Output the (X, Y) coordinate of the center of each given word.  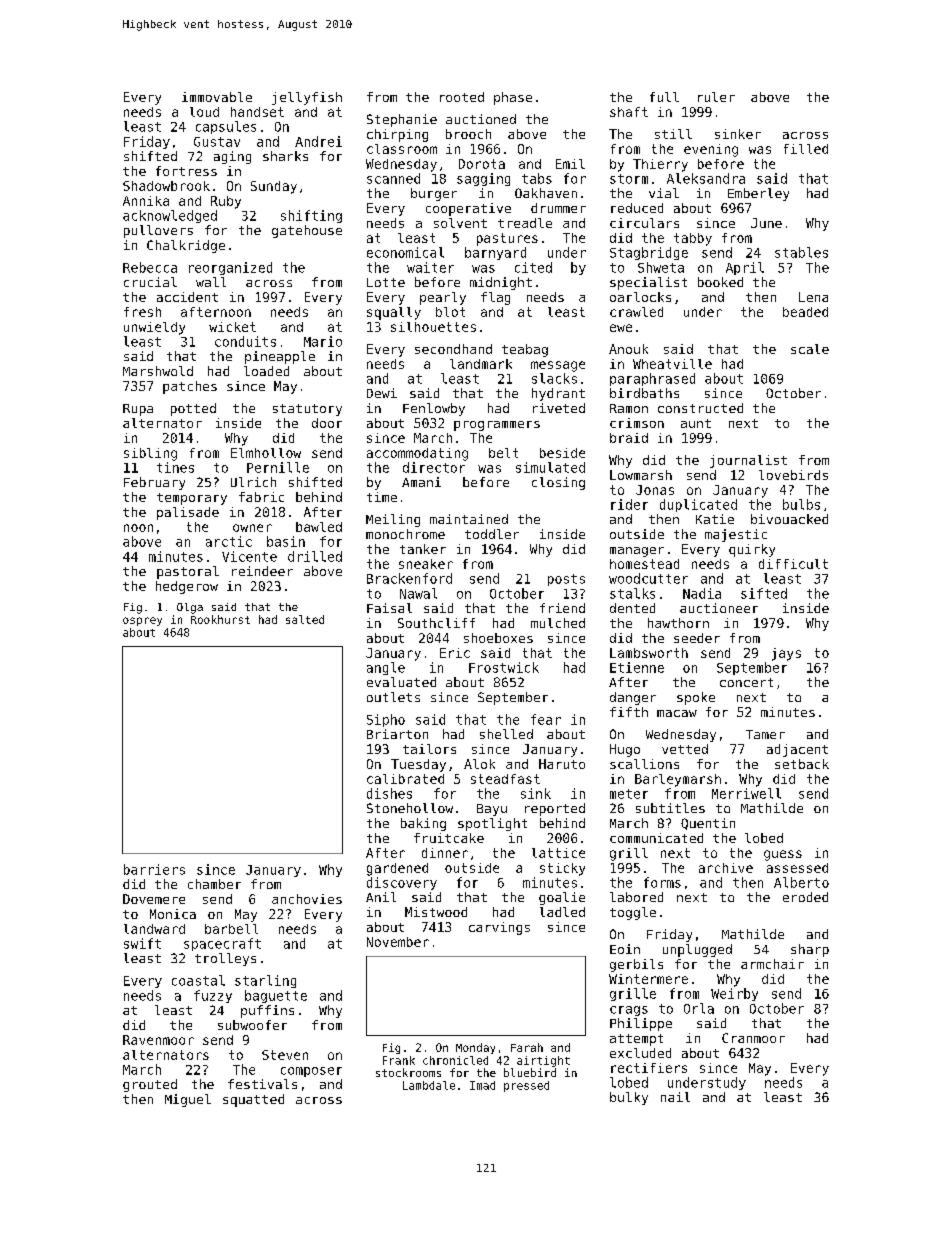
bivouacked (789, 519)
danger (633, 698)
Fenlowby (434, 409)
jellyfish (307, 98)
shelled (506, 734)
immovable (217, 97)
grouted (150, 1085)
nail (675, 1097)
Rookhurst (220, 619)
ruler (716, 97)
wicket (232, 327)
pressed (526, 1086)
